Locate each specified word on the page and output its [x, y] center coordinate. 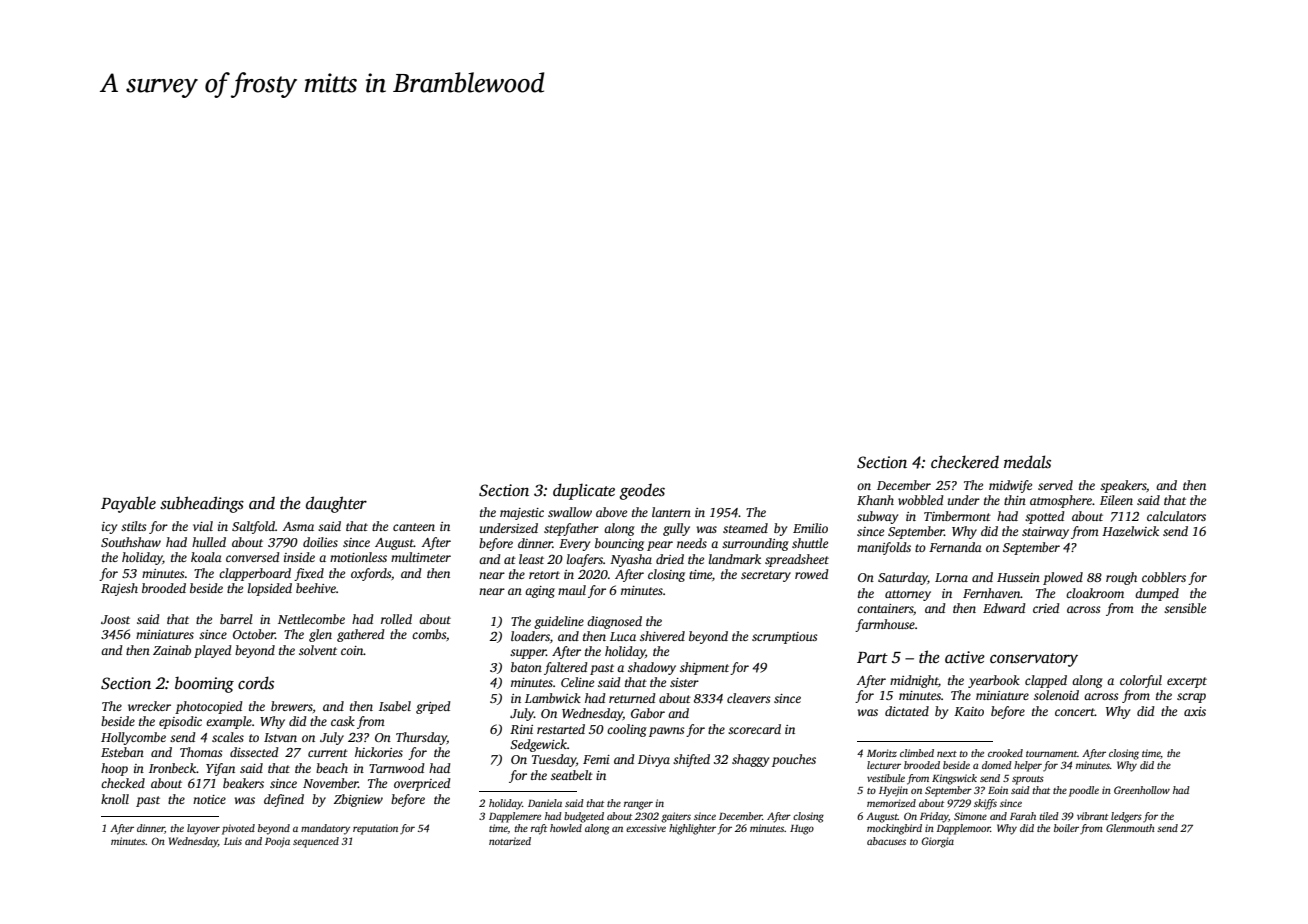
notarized [510, 841]
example [229, 722]
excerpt [1187, 682]
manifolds [884, 548]
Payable [128, 504]
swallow [570, 512]
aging [540, 592]
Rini [521, 729]
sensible [1185, 608]
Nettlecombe [311, 619]
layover [203, 829]
